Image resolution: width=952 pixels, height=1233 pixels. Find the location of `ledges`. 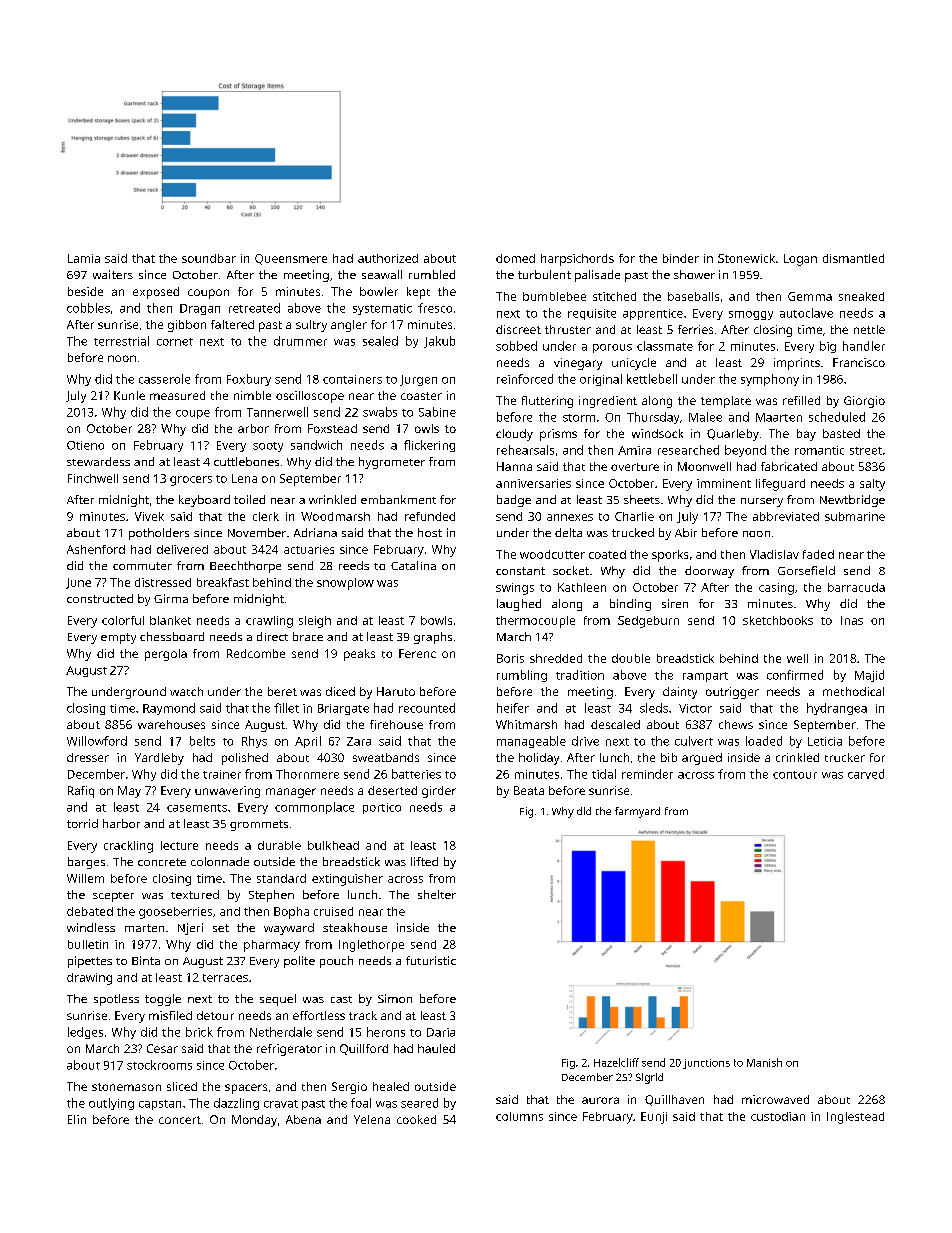

ledges is located at coordinates (85, 1033).
